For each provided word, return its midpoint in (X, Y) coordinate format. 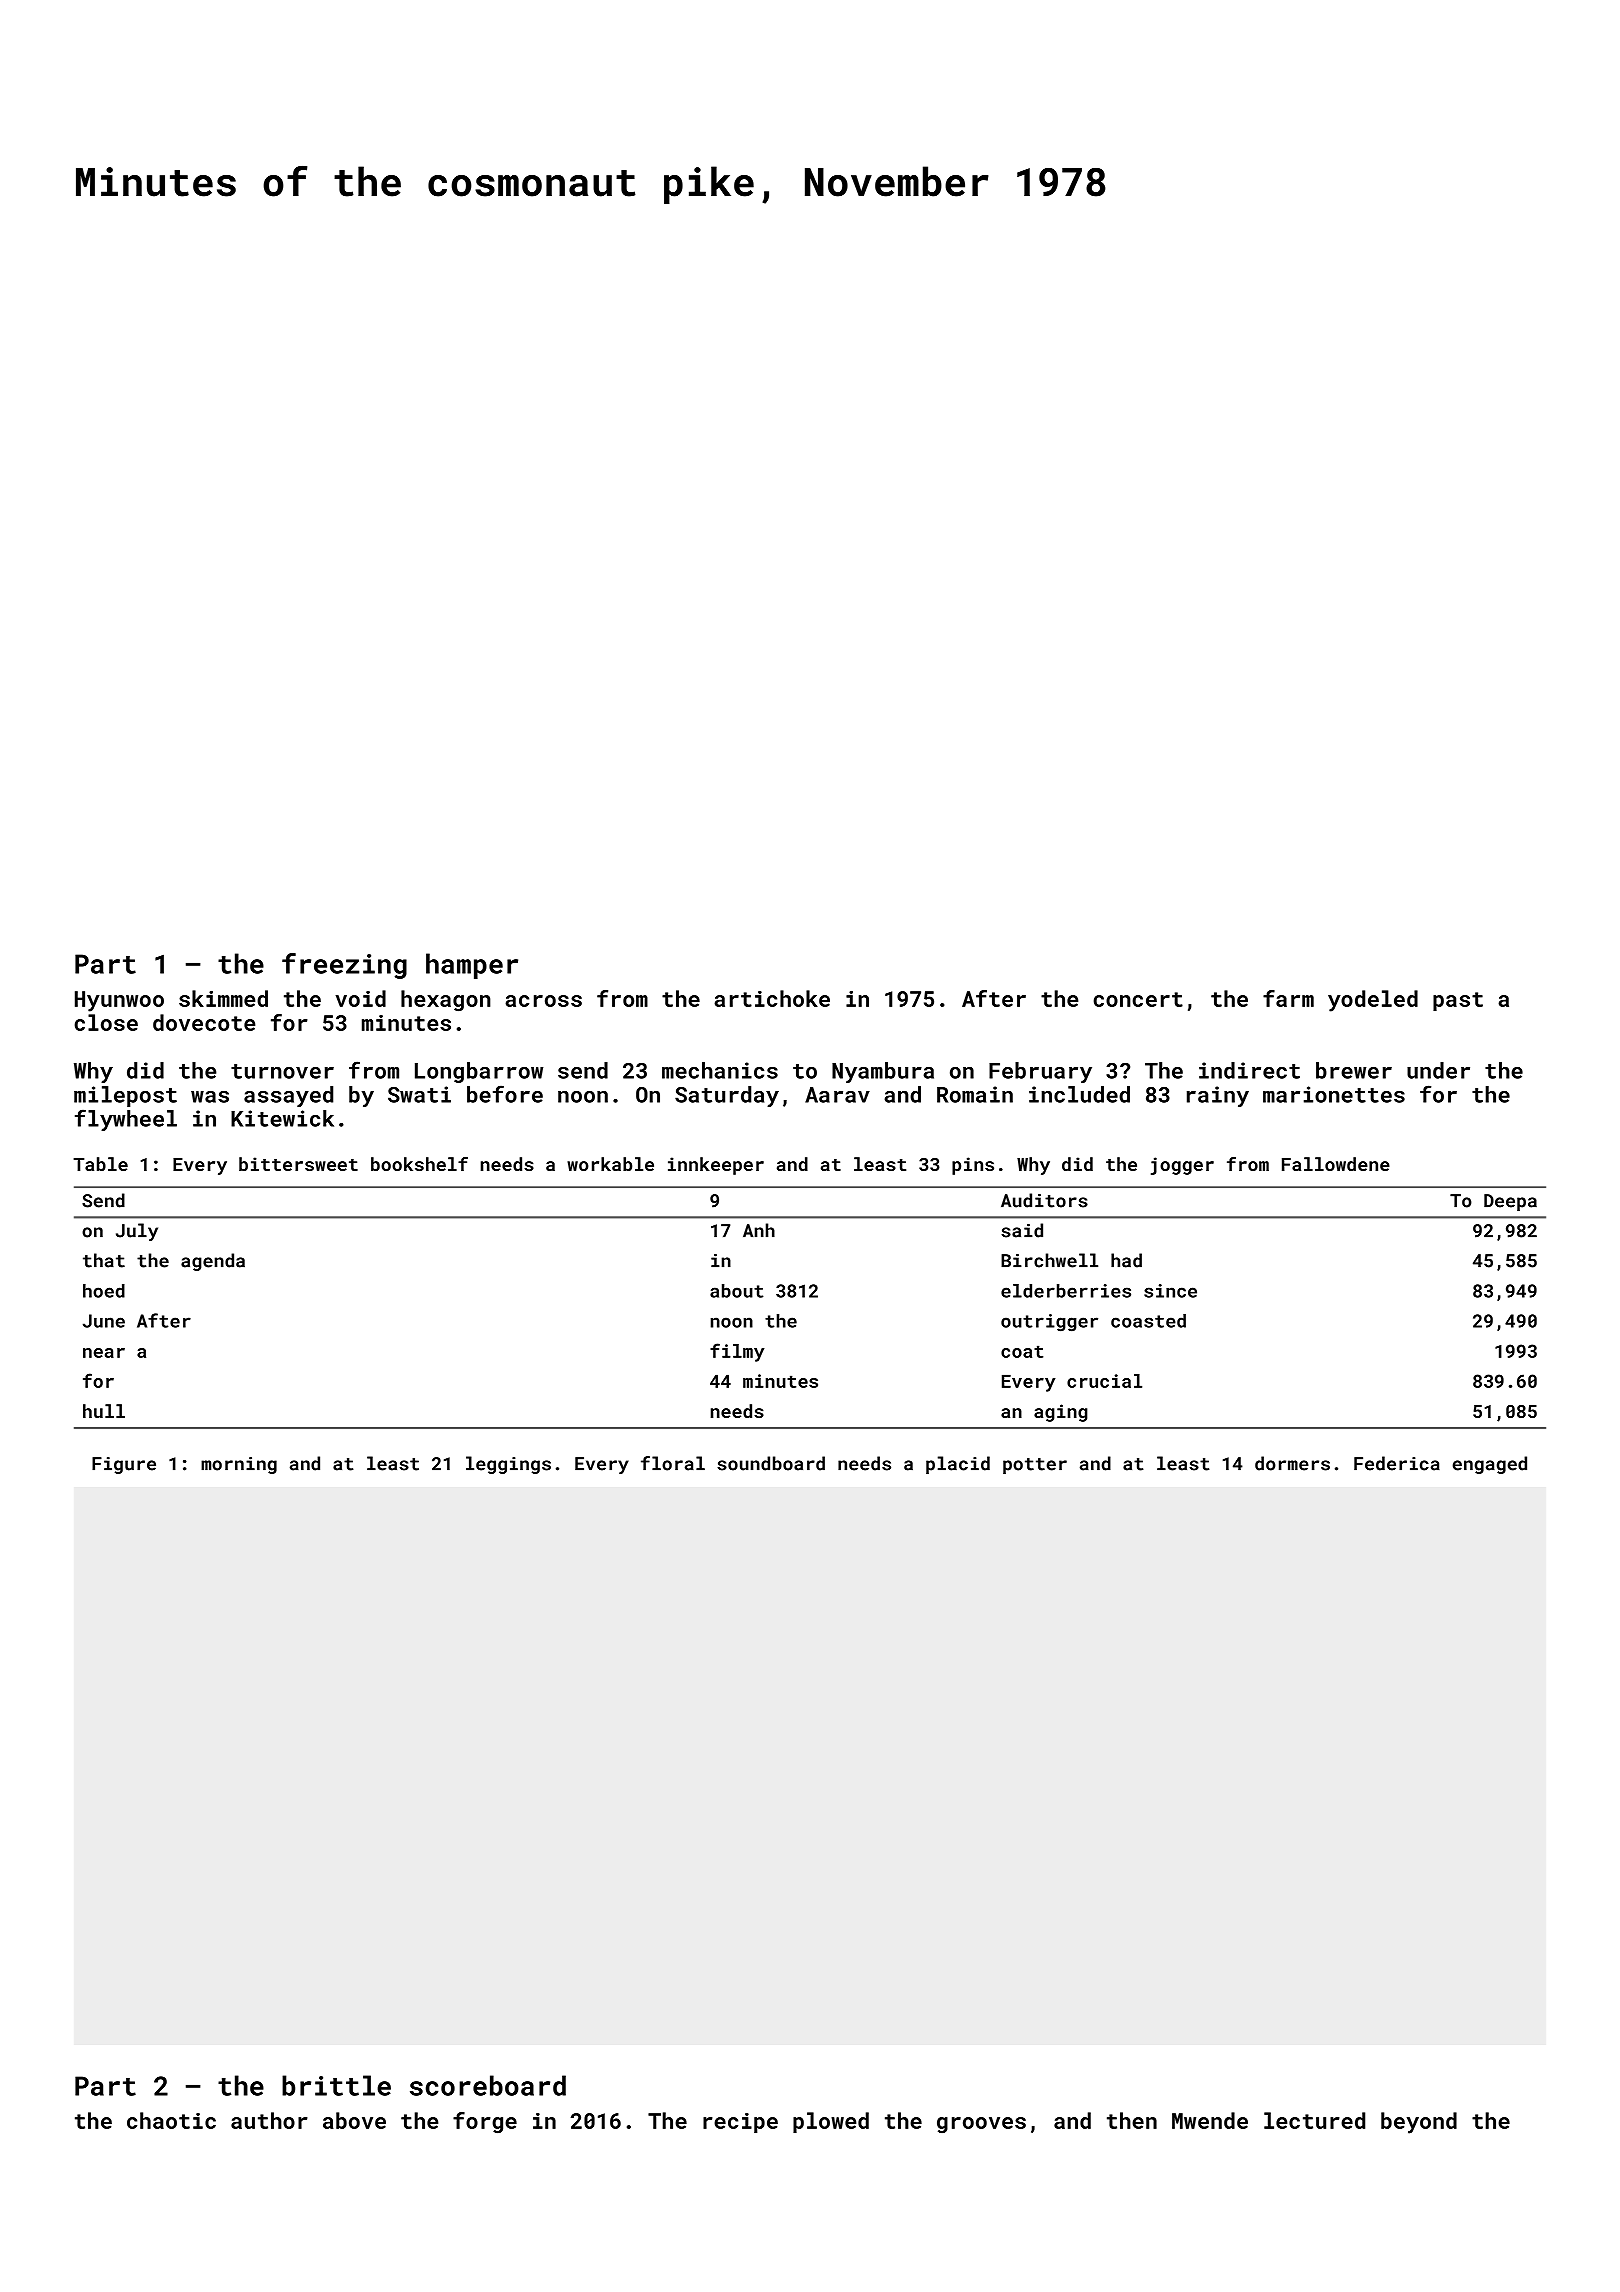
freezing (344, 966)
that (104, 1260)
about (737, 1291)
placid (958, 1465)
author (269, 2120)
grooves (981, 2125)
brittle (336, 2085)
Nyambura (883, 1072)
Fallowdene (1336, 1164)
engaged (1490, 1465)
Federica (1397, 1463)
